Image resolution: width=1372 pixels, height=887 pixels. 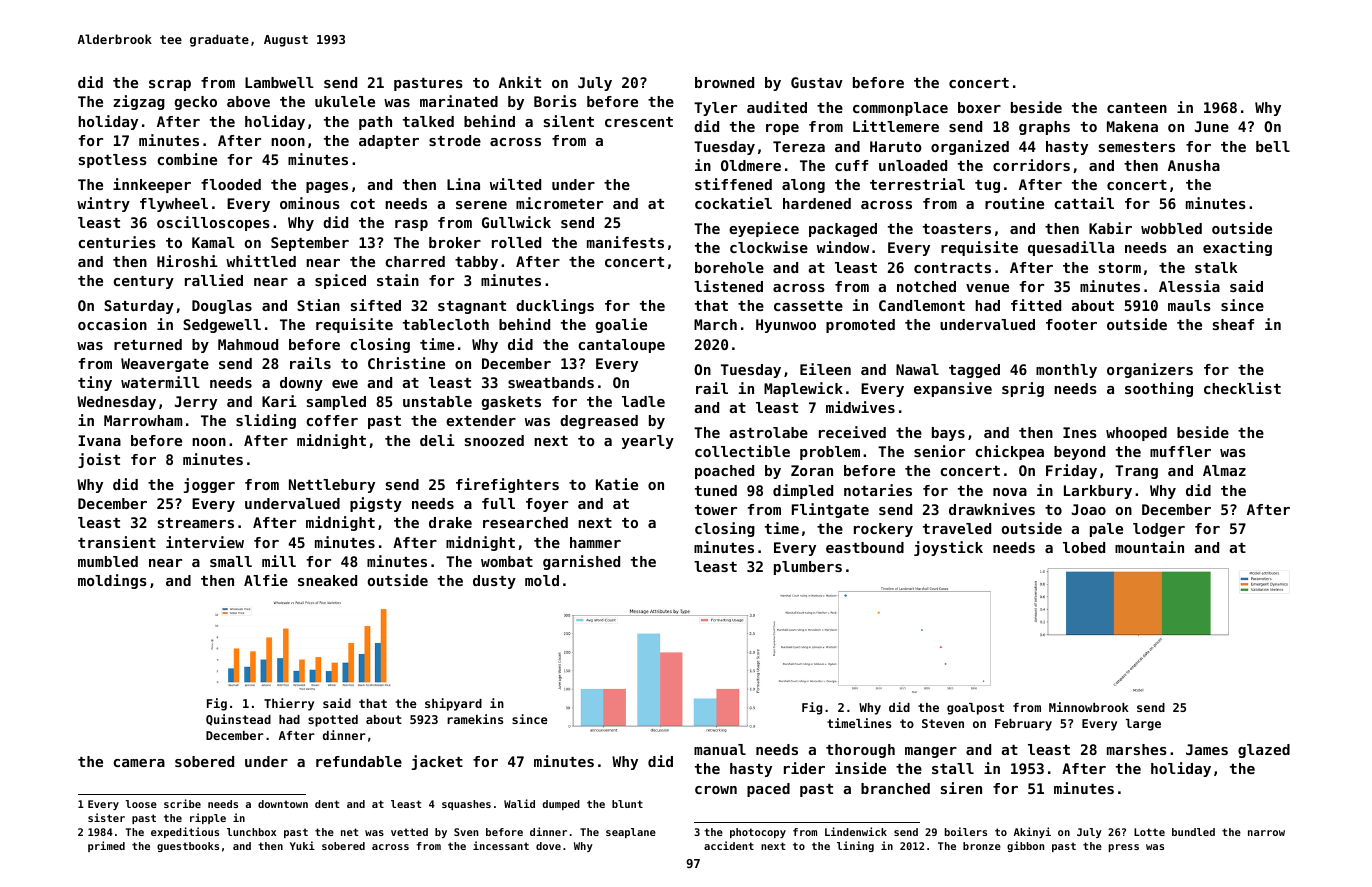 I want to click on guestbooks, so click(x=188, y=847).
